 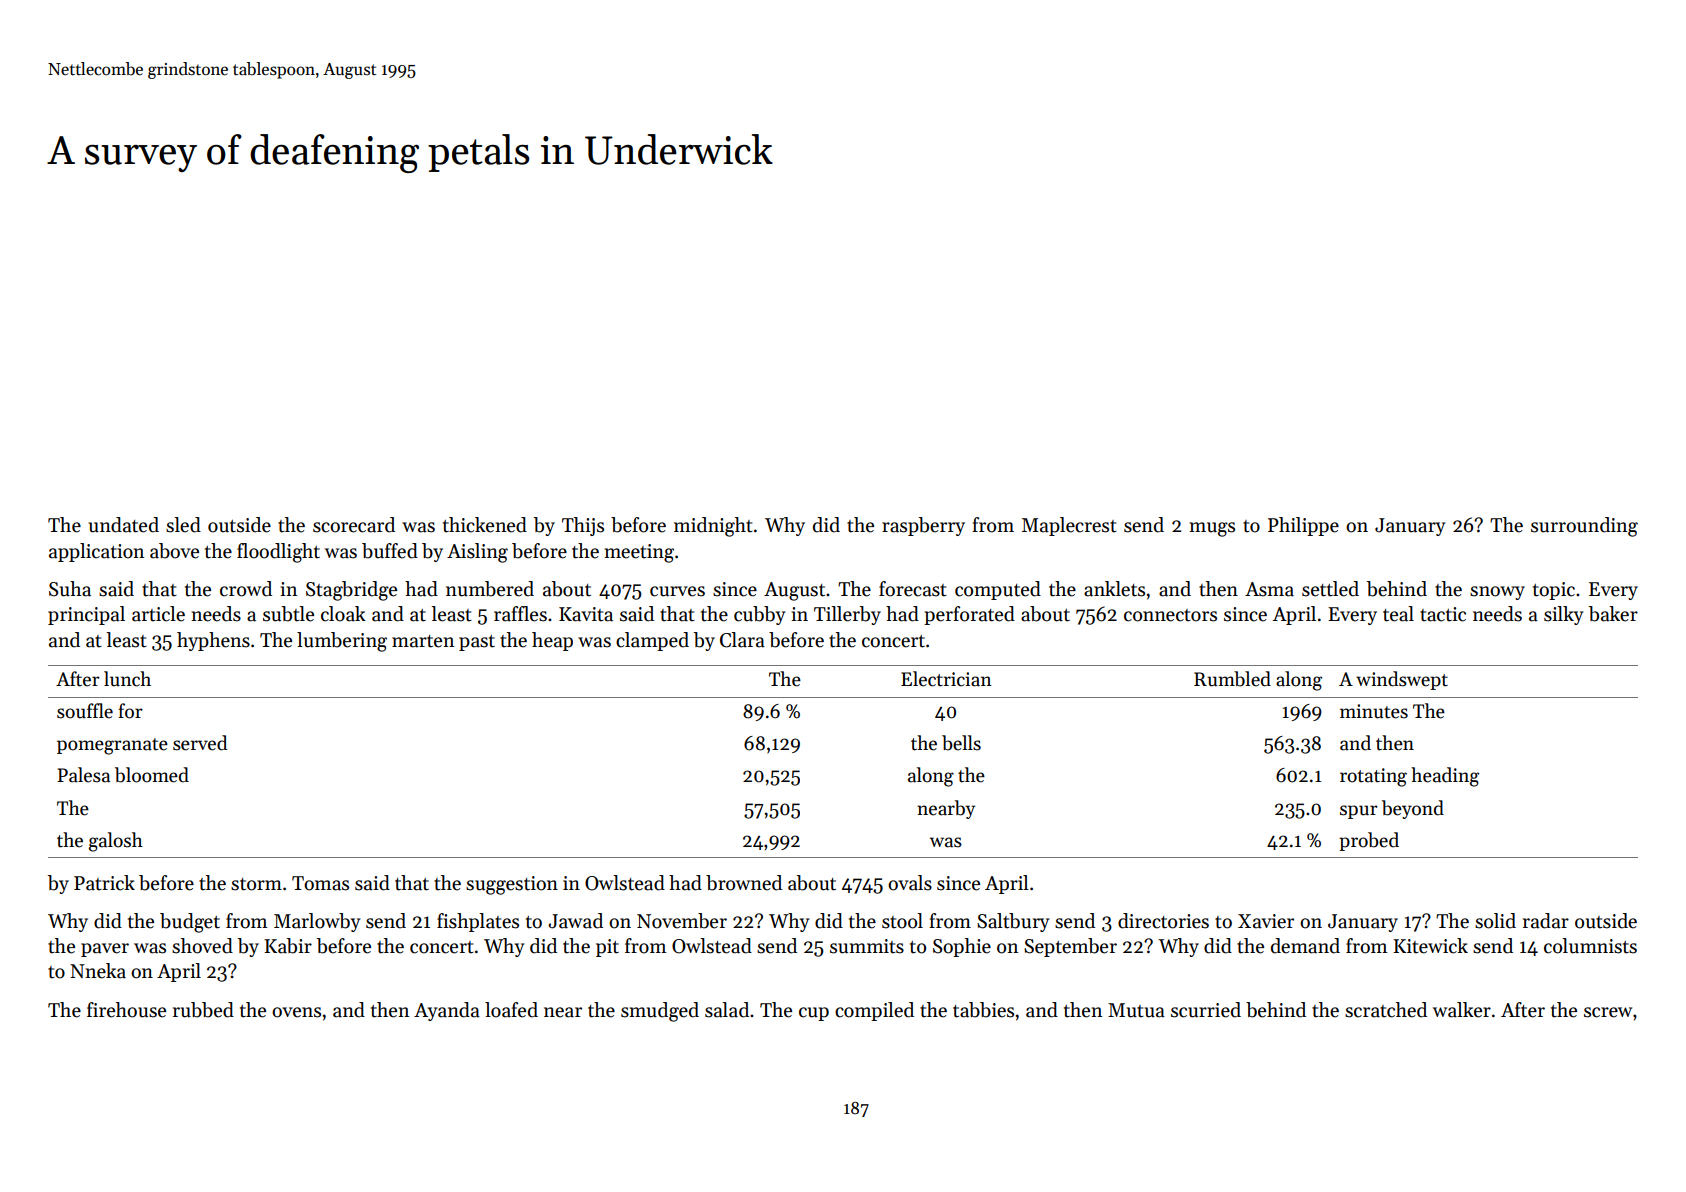 What do you see at coordinates (200, 743) in the screenshot?
I see `served` at bounding box center [200, 743].
